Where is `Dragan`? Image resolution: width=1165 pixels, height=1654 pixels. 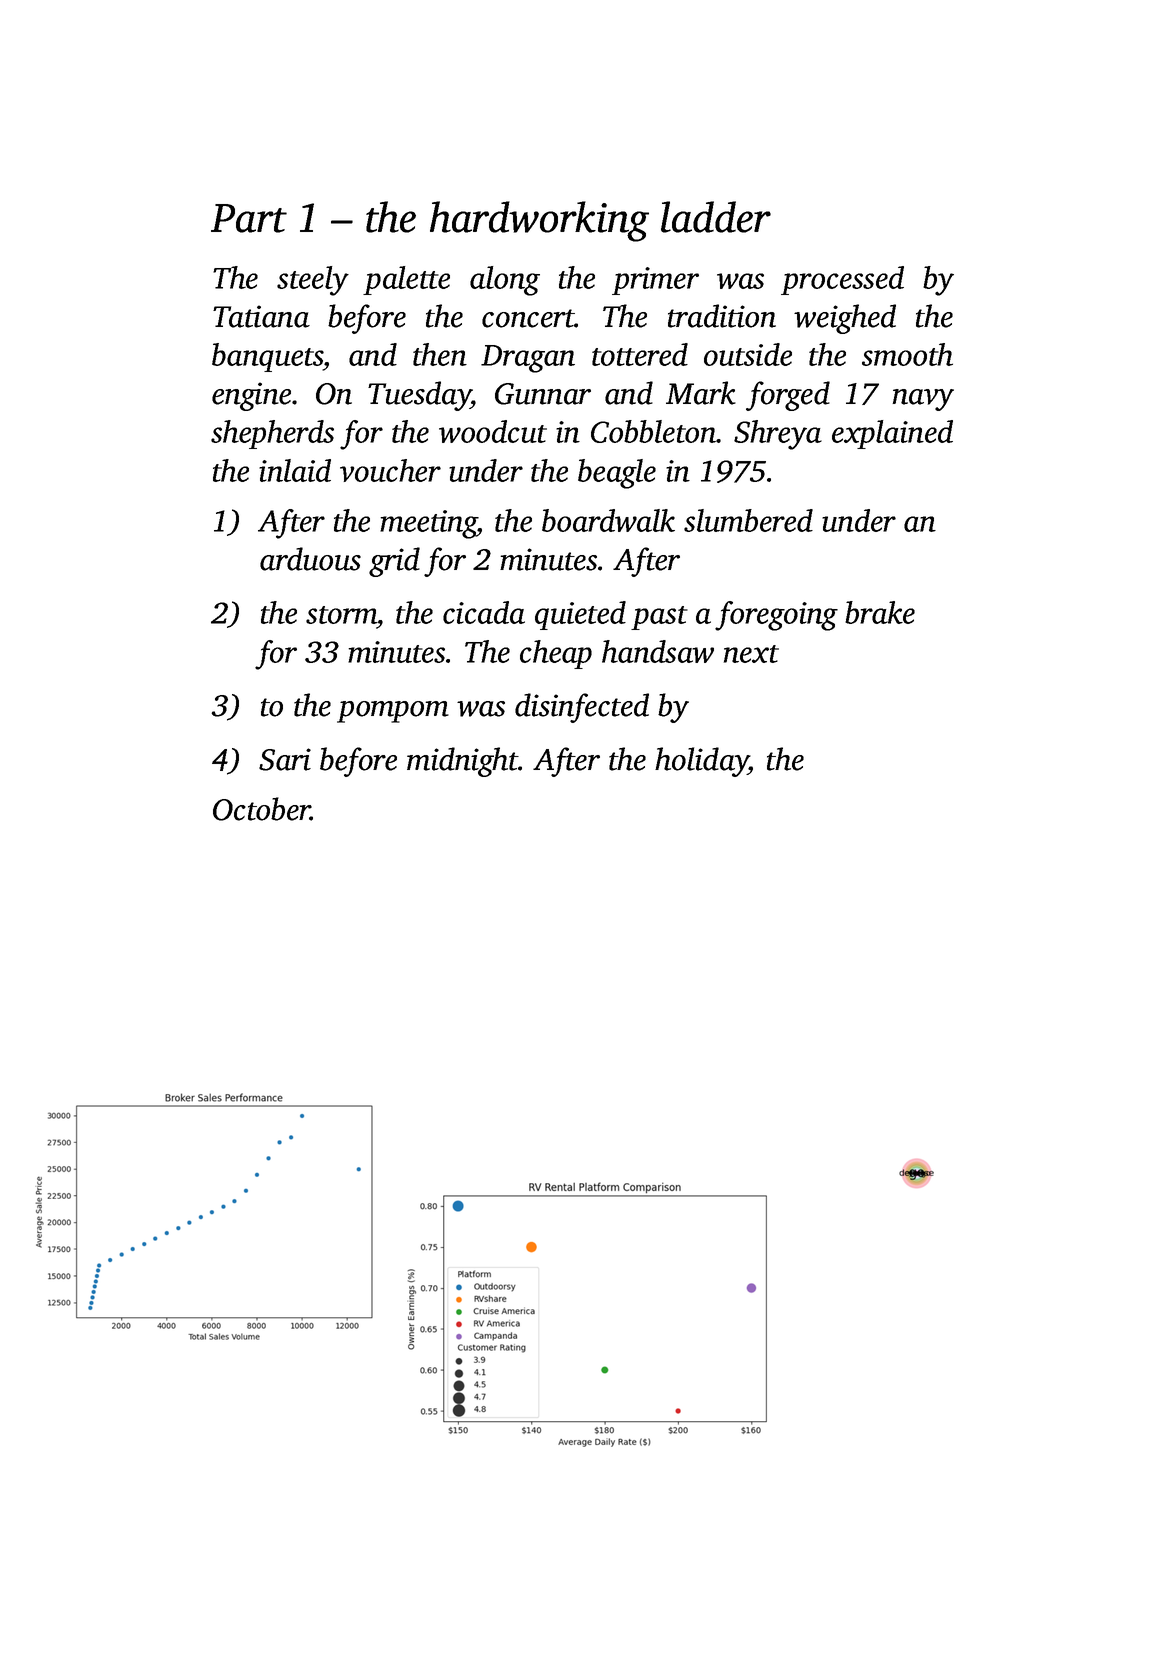 Dragan is located at coordinates (528, 359).
